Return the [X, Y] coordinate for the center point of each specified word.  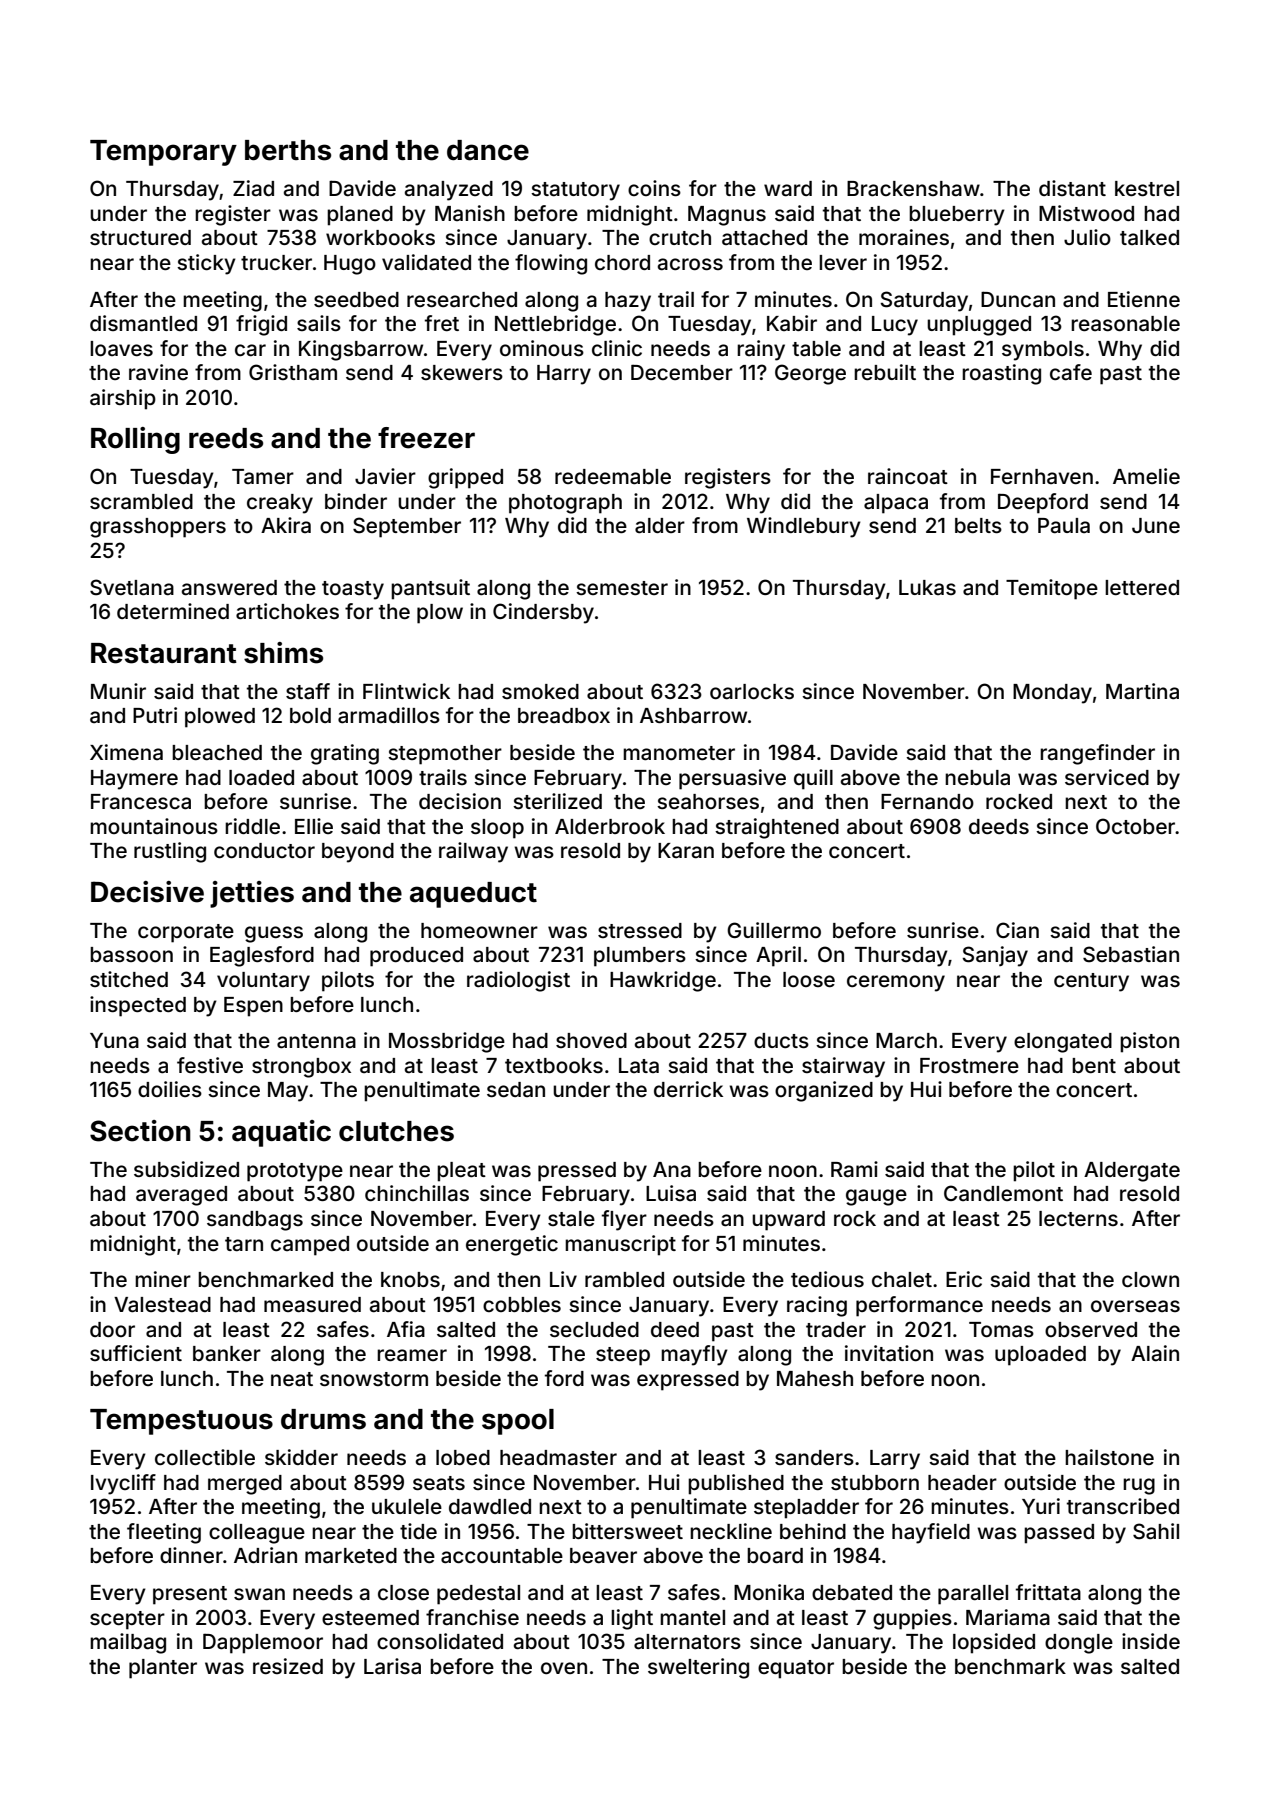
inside [1151, 1641]
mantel [692, 1617]
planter [163, 1669]
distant [1072, 188]
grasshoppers [158, 528]
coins [654, 188]
